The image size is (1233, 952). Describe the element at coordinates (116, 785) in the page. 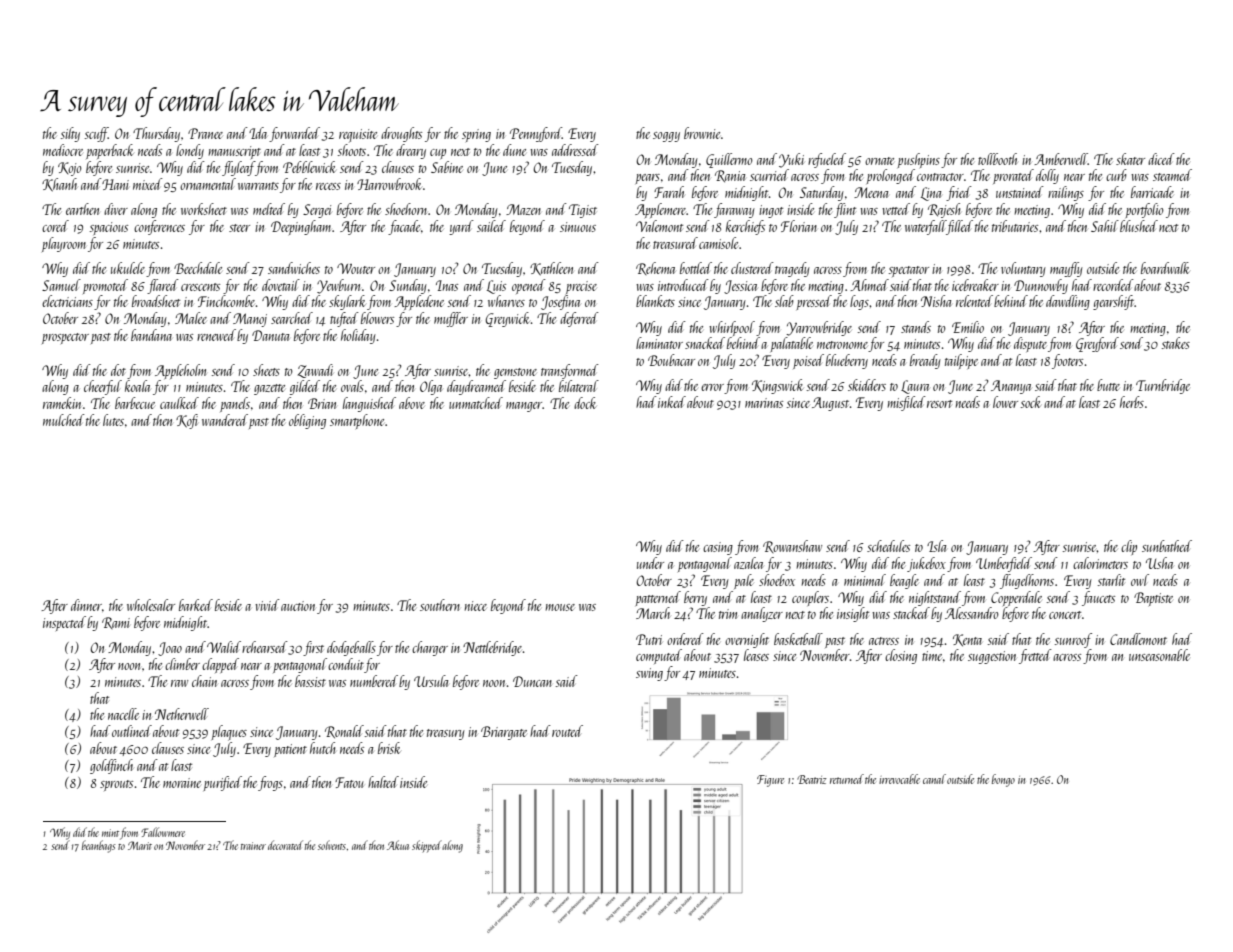

I see `sprouts` at that location.
